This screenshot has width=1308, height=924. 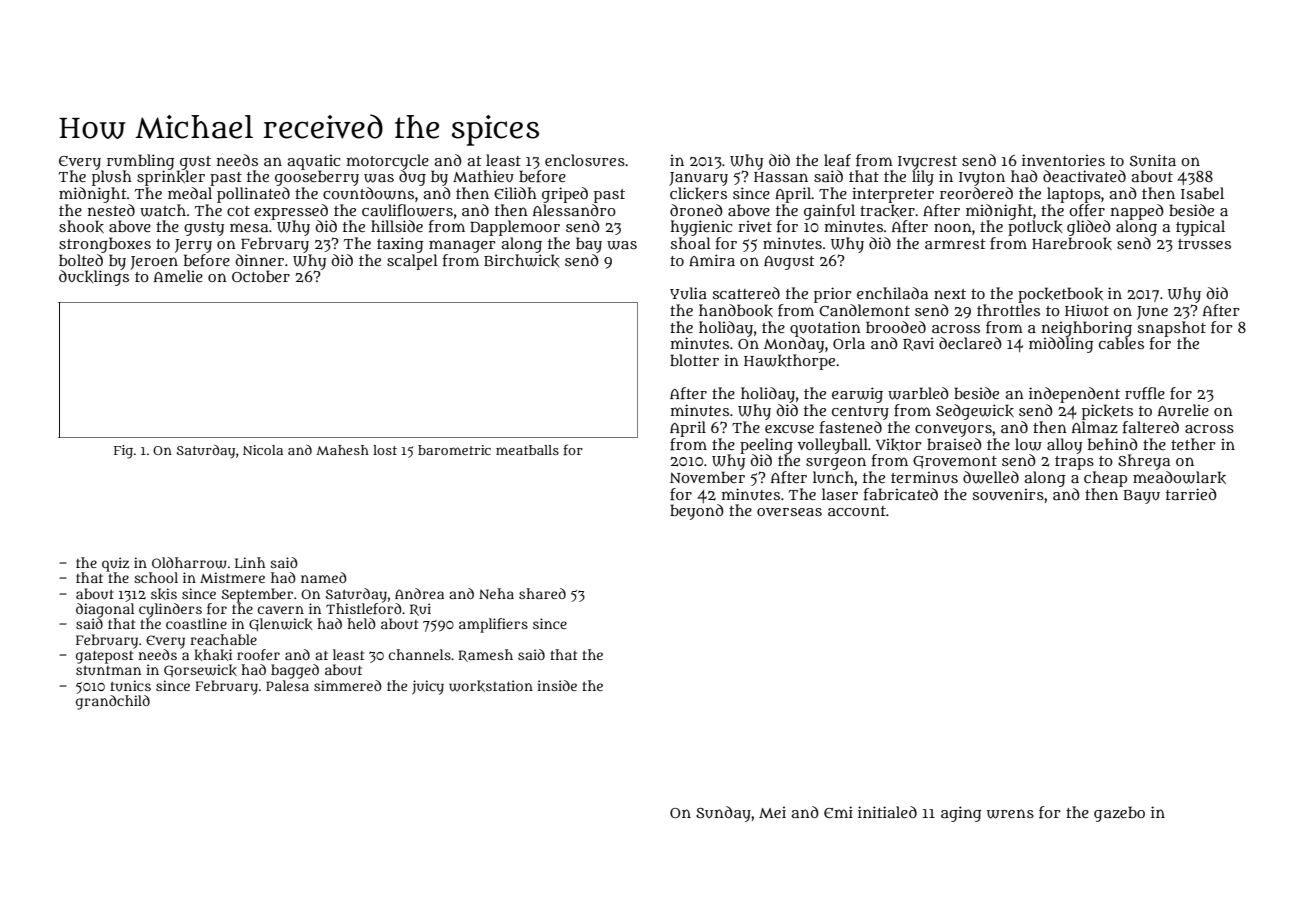 I want to click on offer, so click(x=1087, y=210).
